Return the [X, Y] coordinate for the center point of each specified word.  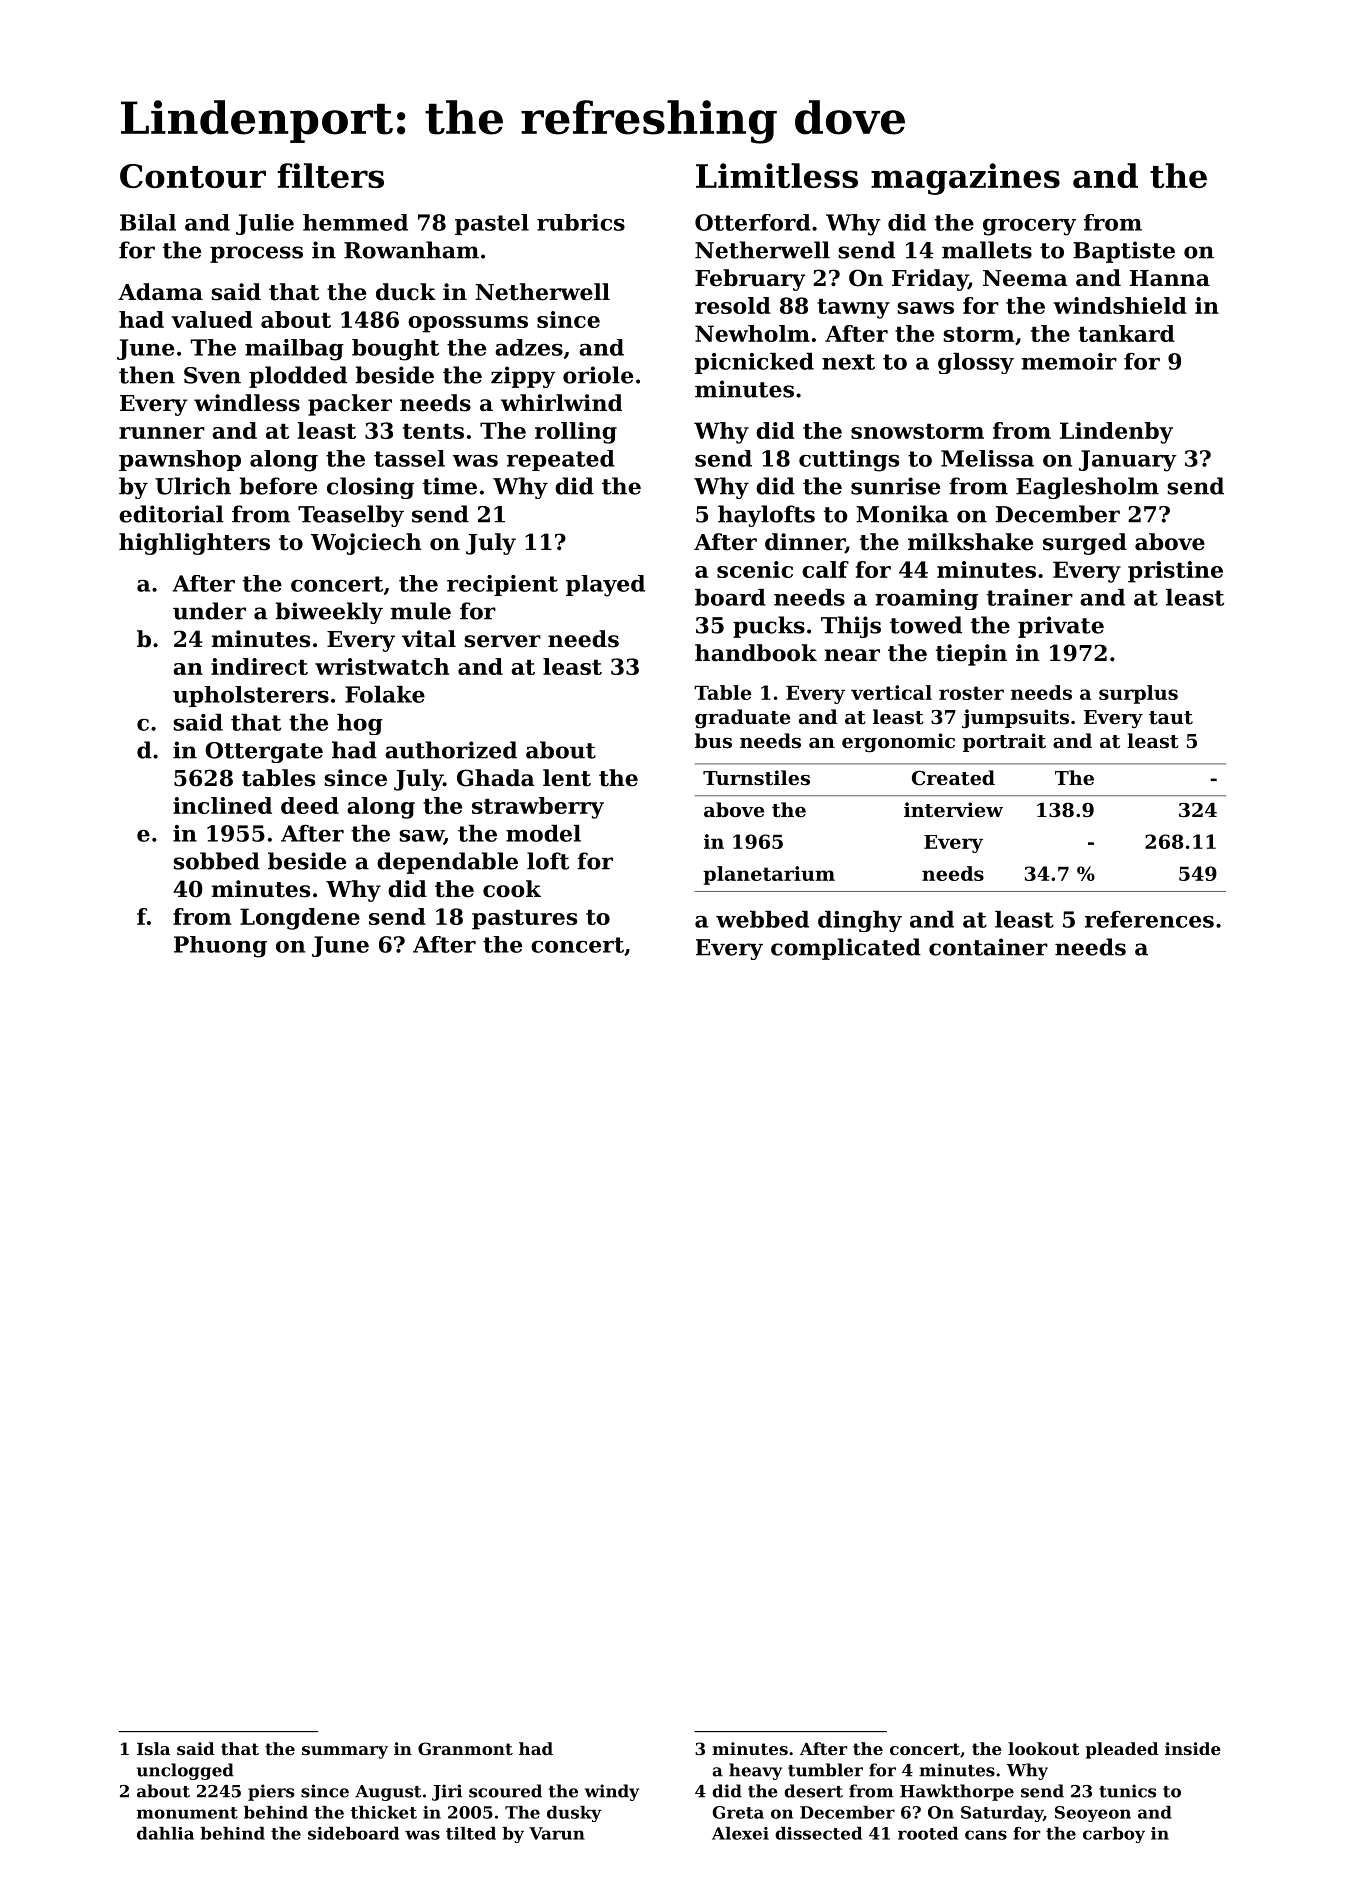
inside [1193, 1748]
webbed [762, 919]
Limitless [777, 175]
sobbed [217, 861]
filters [330, 175]
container [988, 947]
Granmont [465, 1748]
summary [345, 1752]
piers [271, 1792]
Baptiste [1124, 252]
